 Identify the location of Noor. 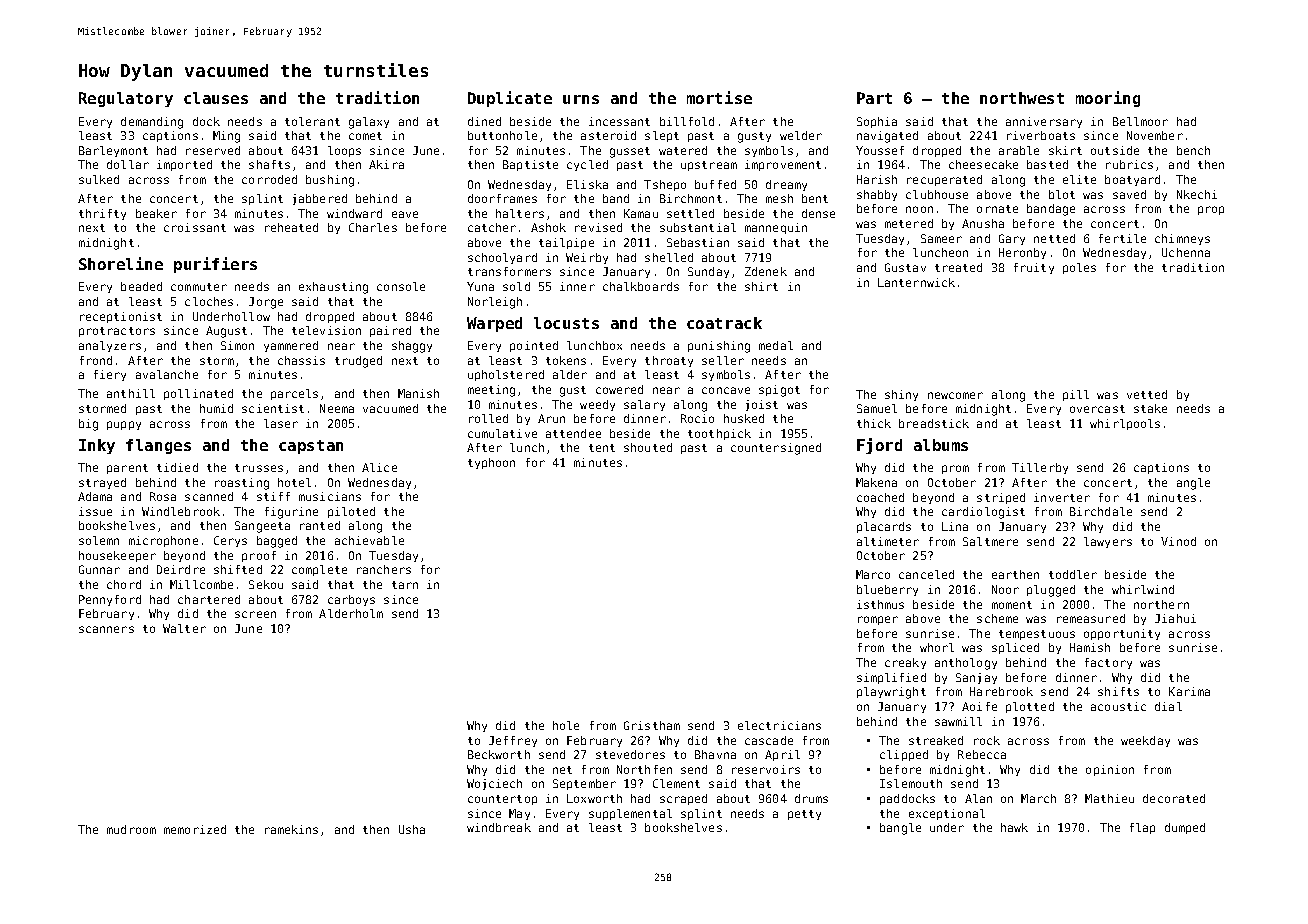
(1005, 589).
